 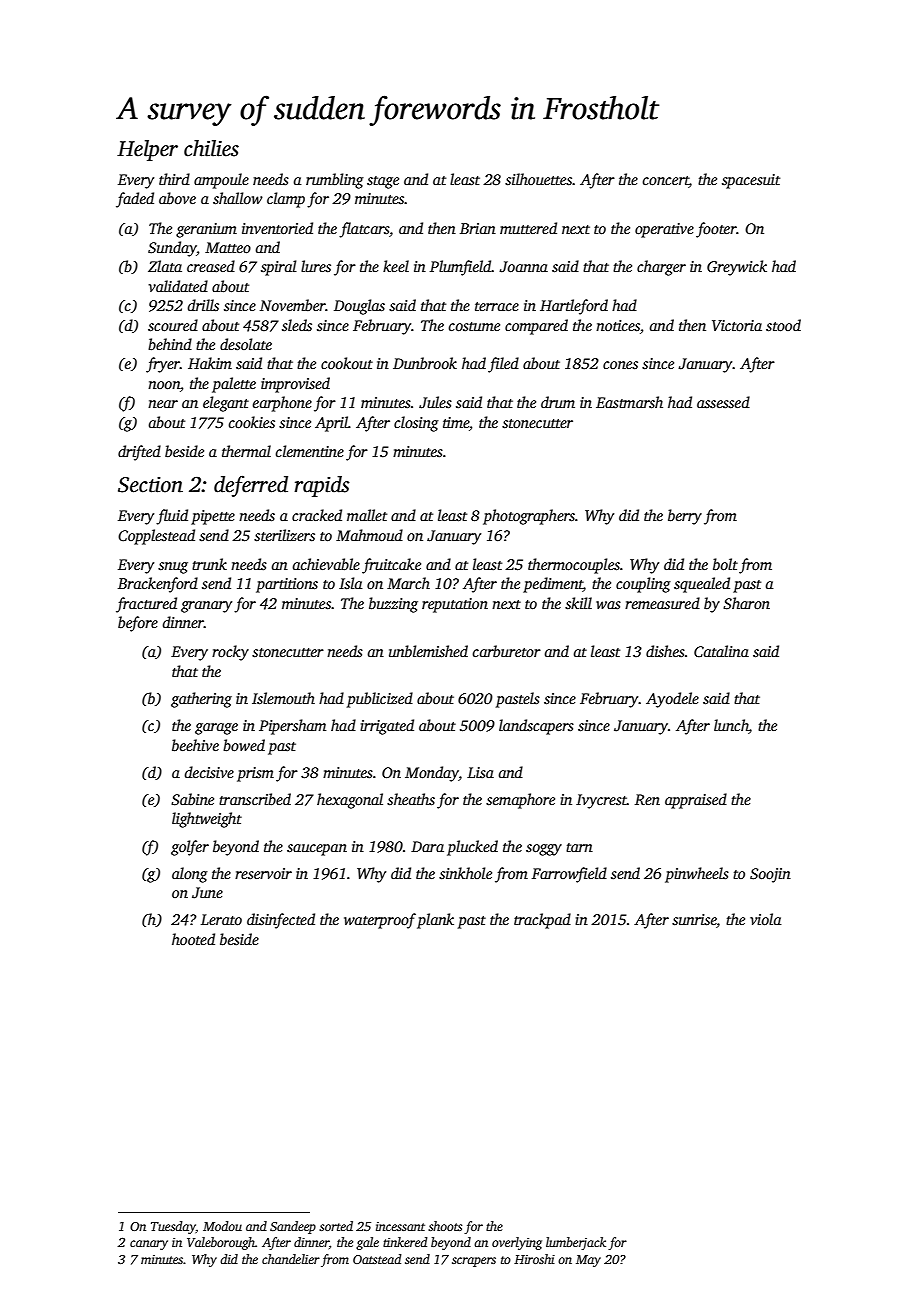 I want to click on Helper, so click(x=147, y=150).
